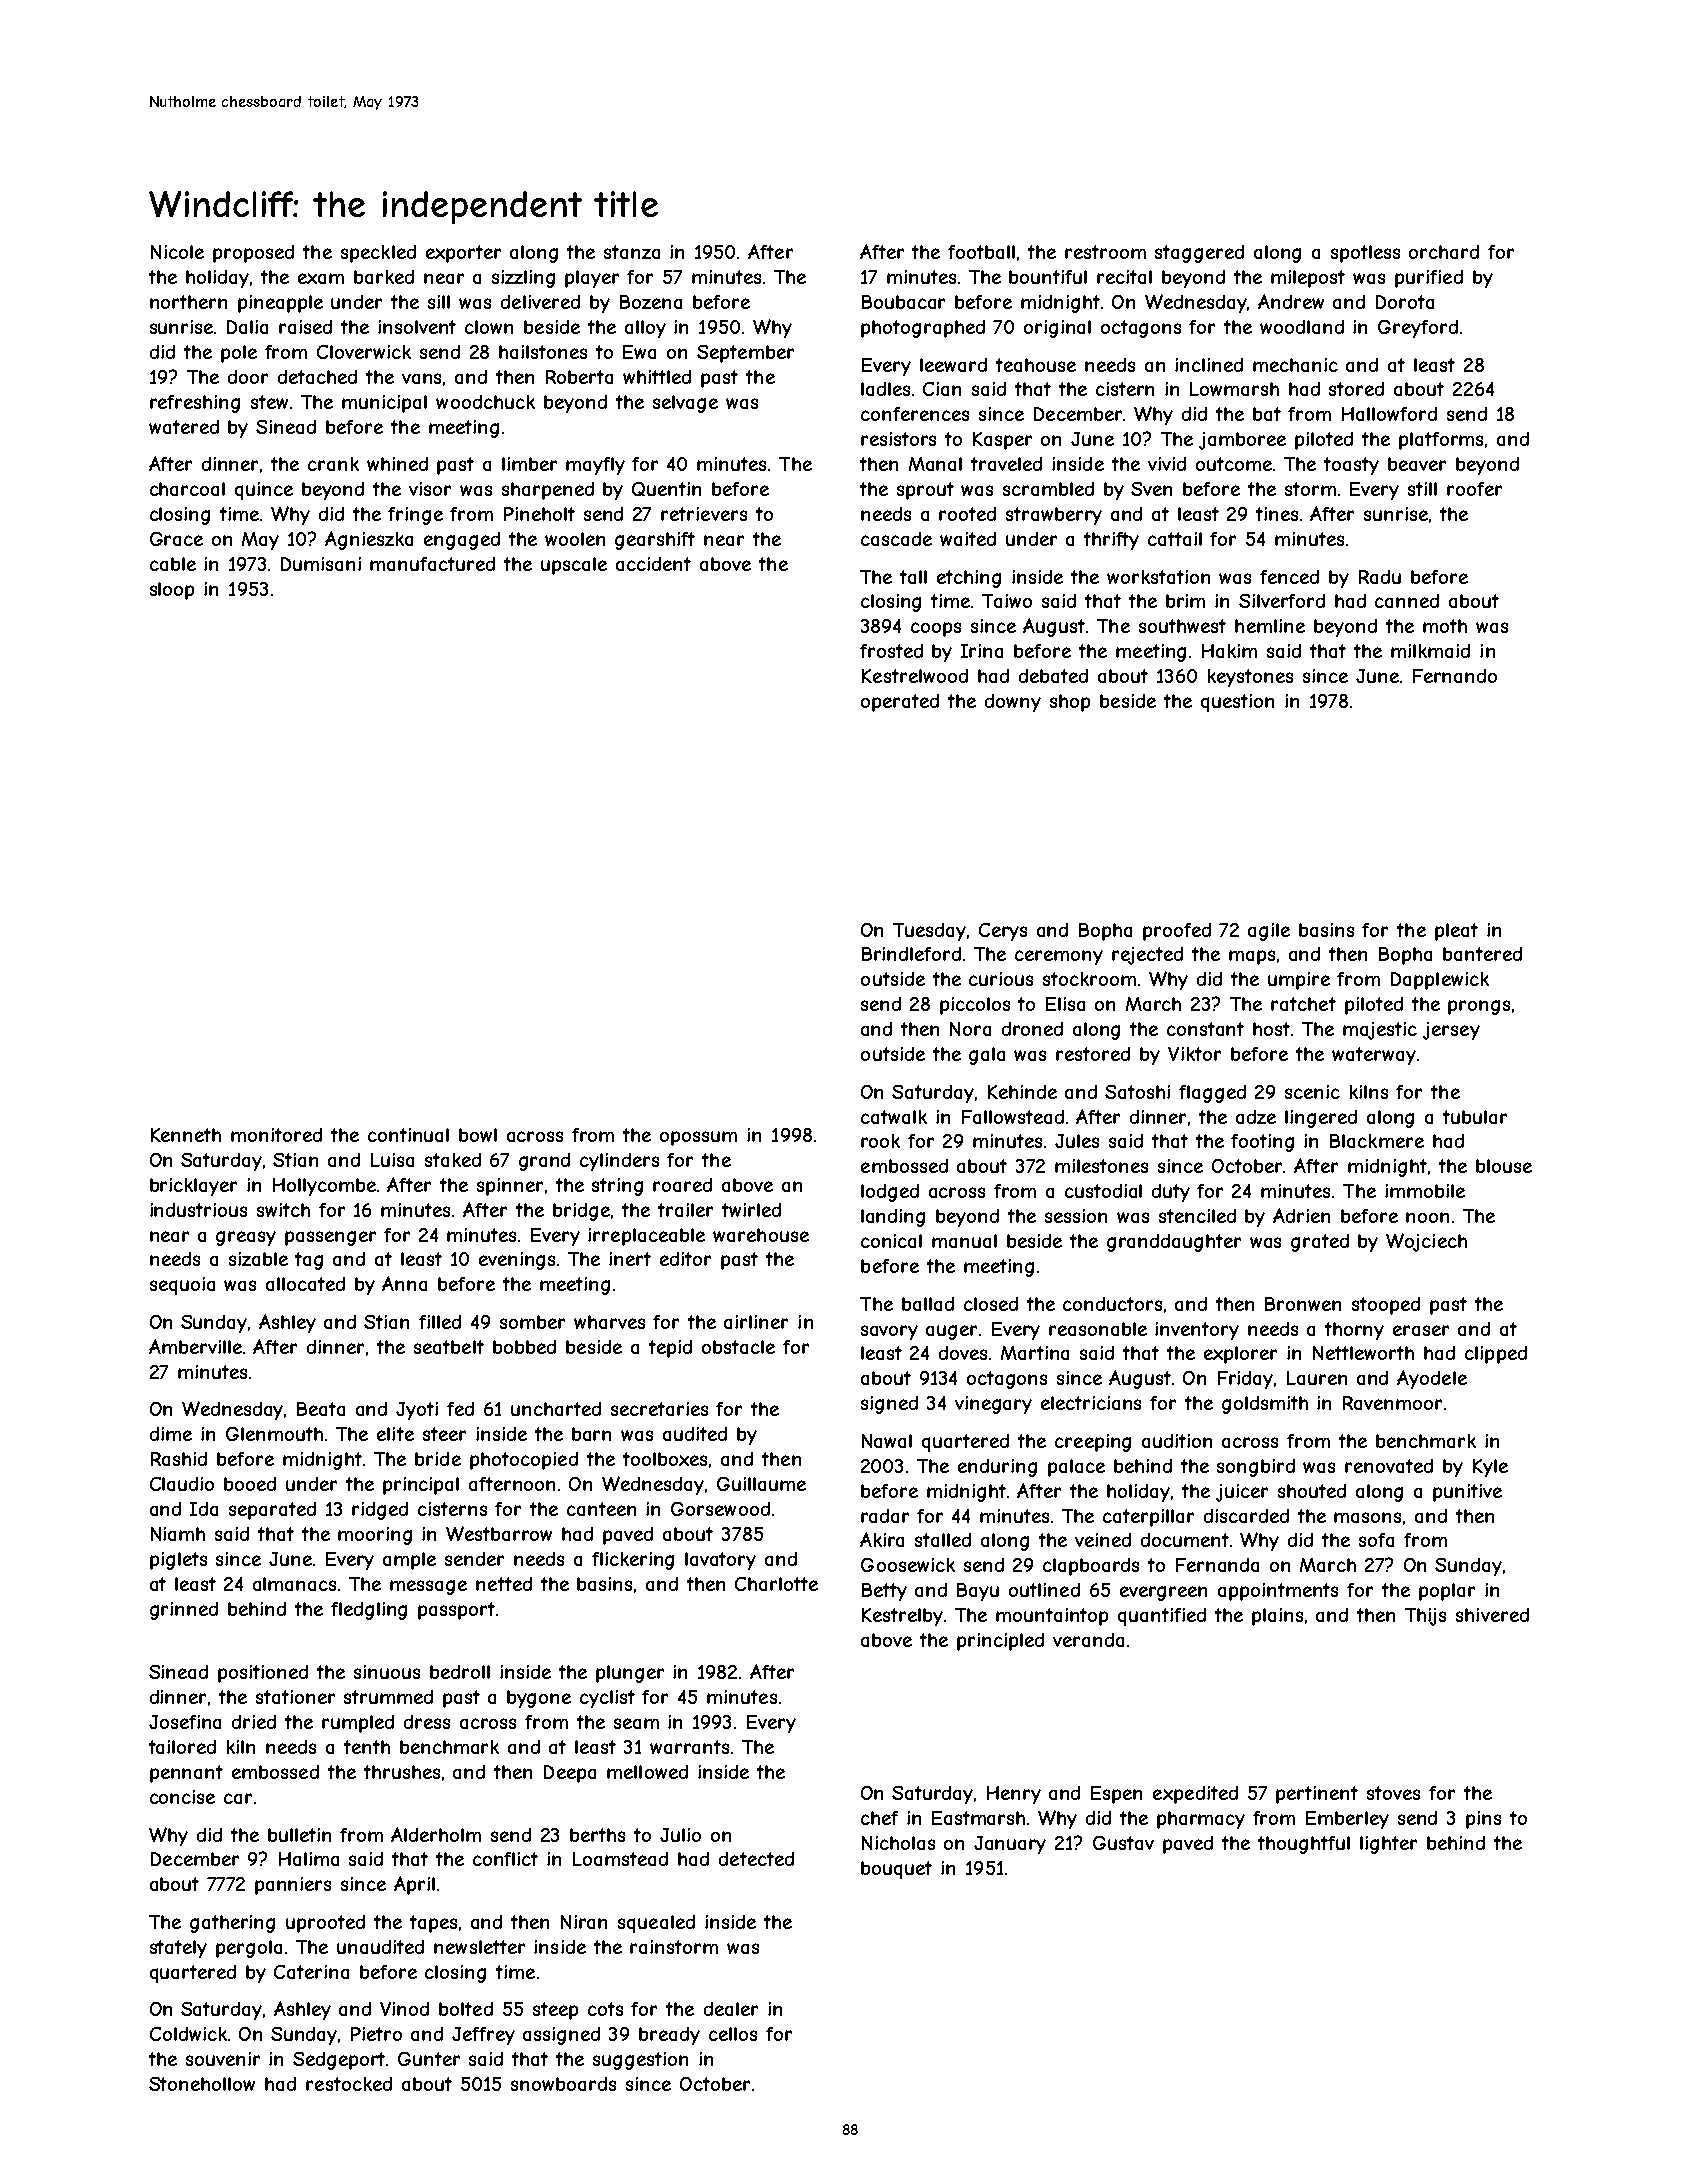  Describe the element at coordinates (1445, 626) in the document. I see `moth` at that location.
